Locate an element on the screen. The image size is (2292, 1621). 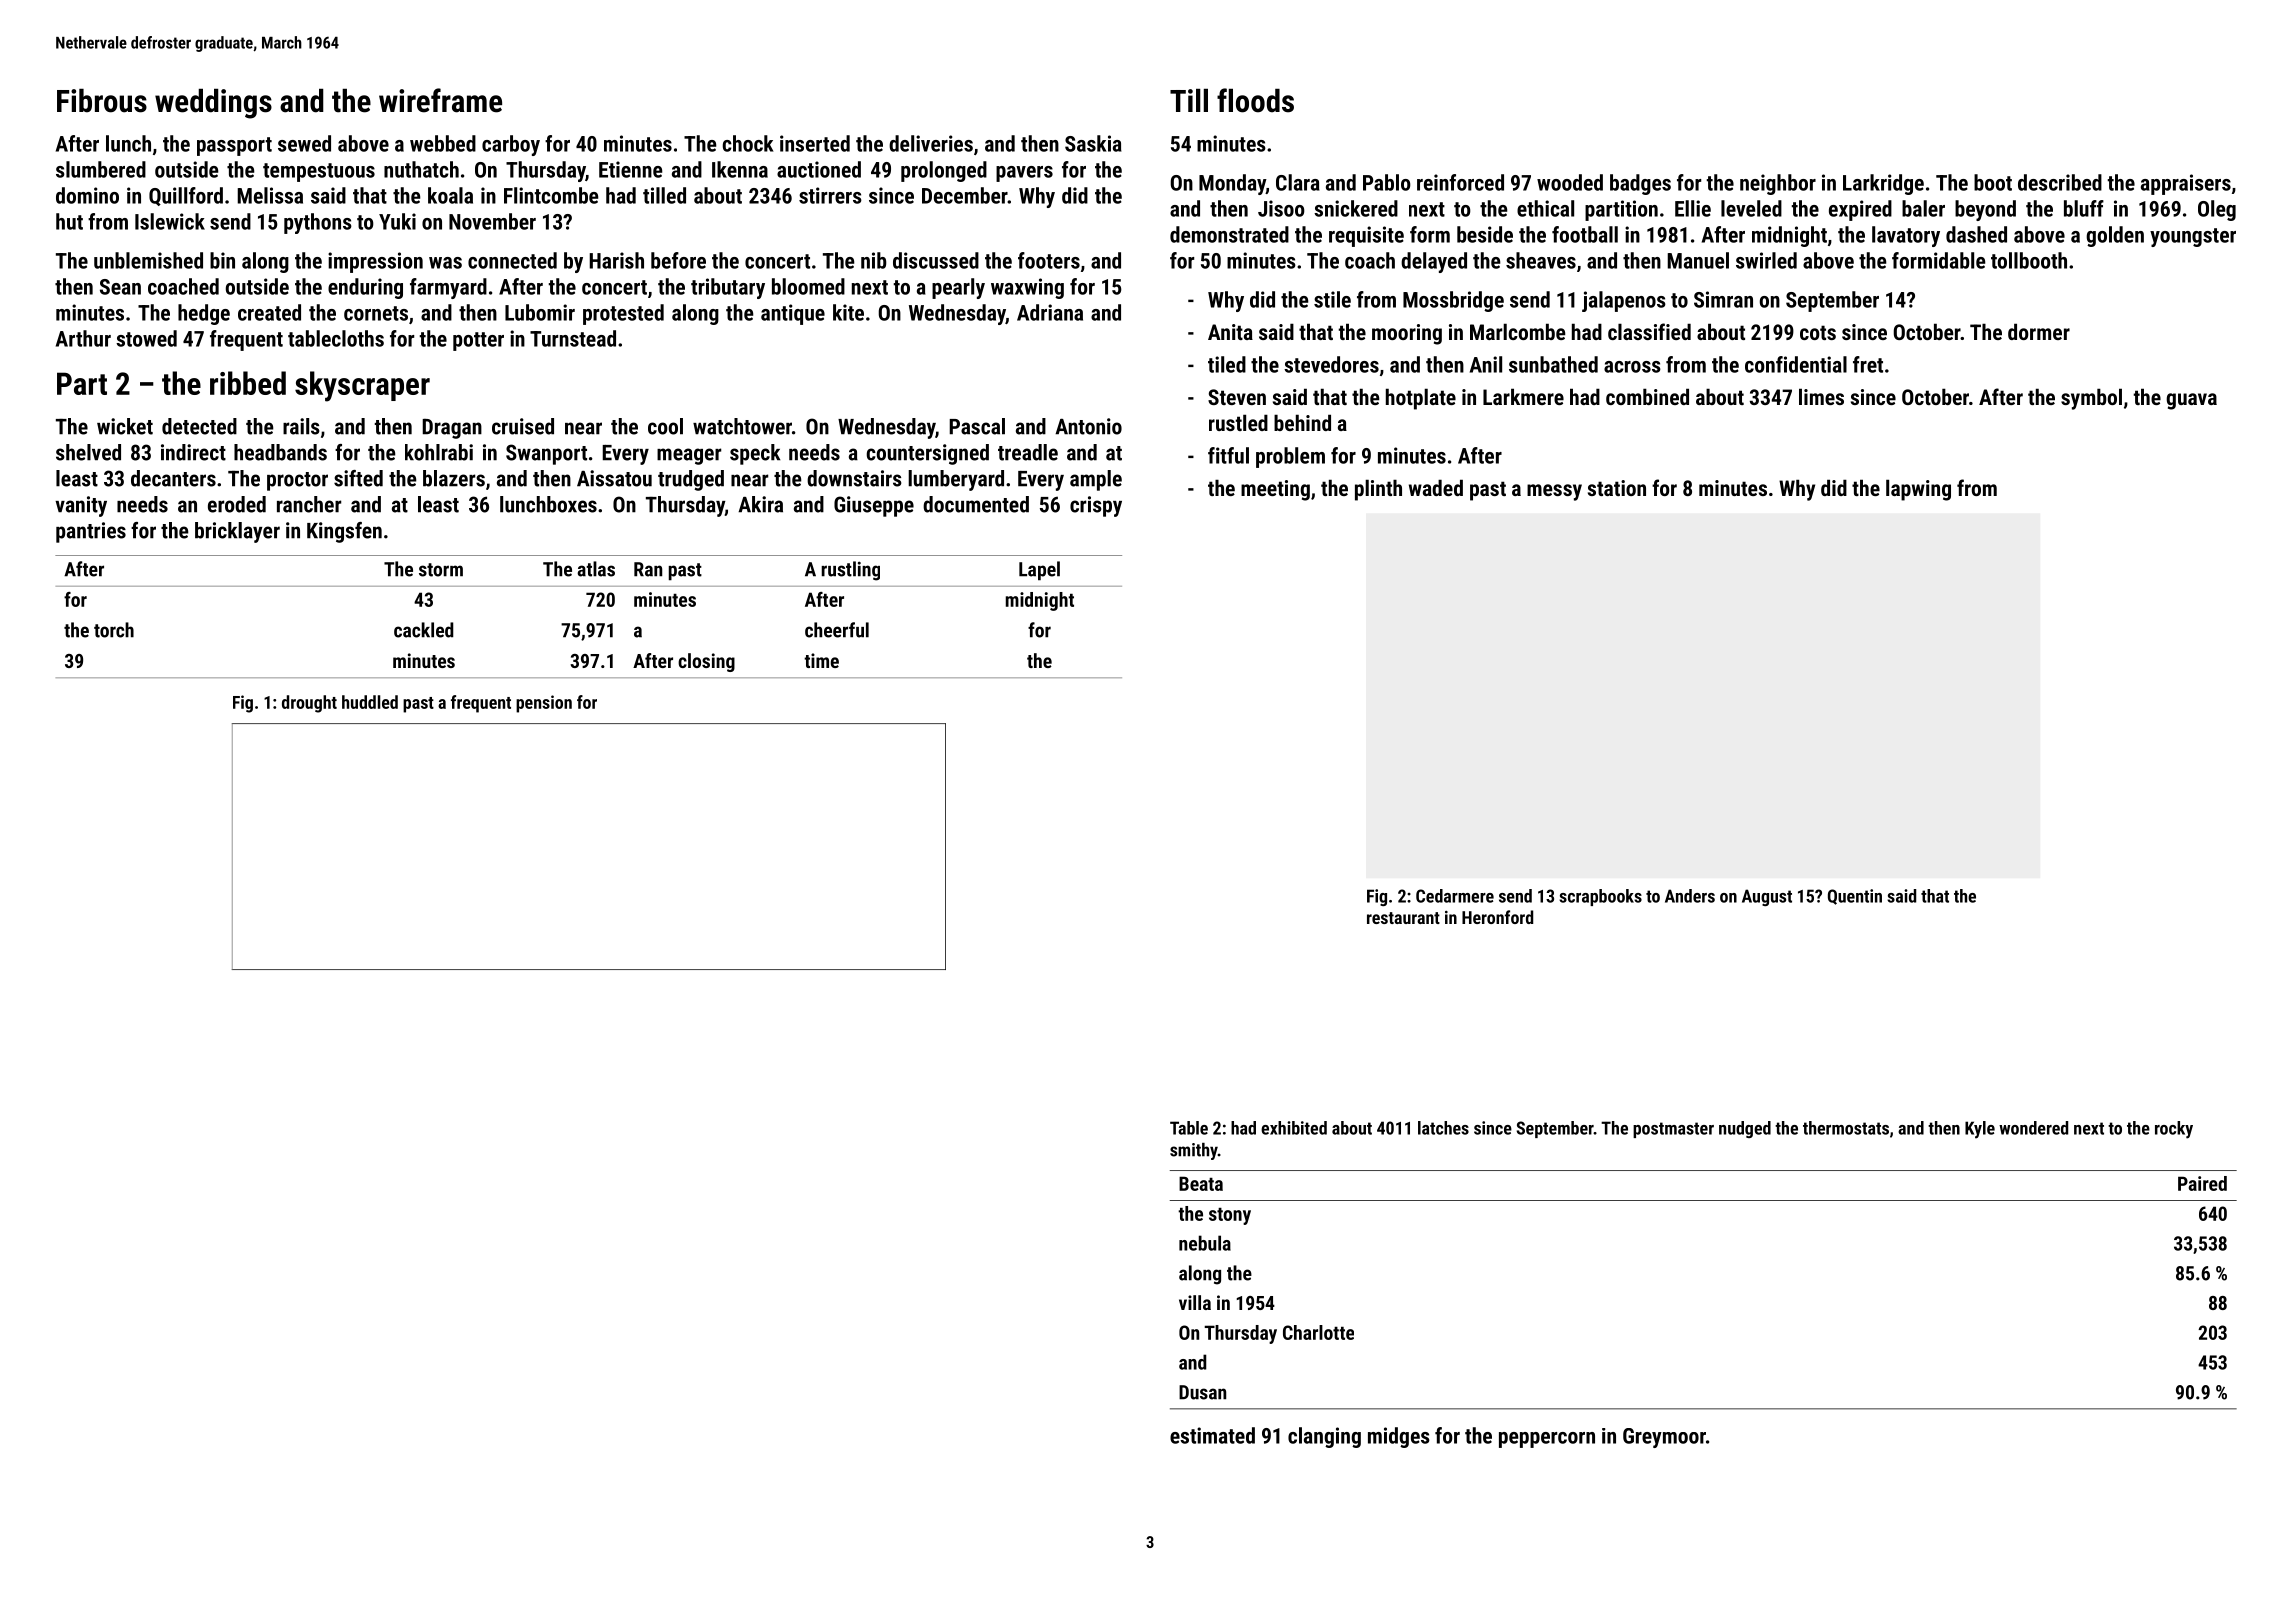
rocky is located at coordinates (2174, 1130).
